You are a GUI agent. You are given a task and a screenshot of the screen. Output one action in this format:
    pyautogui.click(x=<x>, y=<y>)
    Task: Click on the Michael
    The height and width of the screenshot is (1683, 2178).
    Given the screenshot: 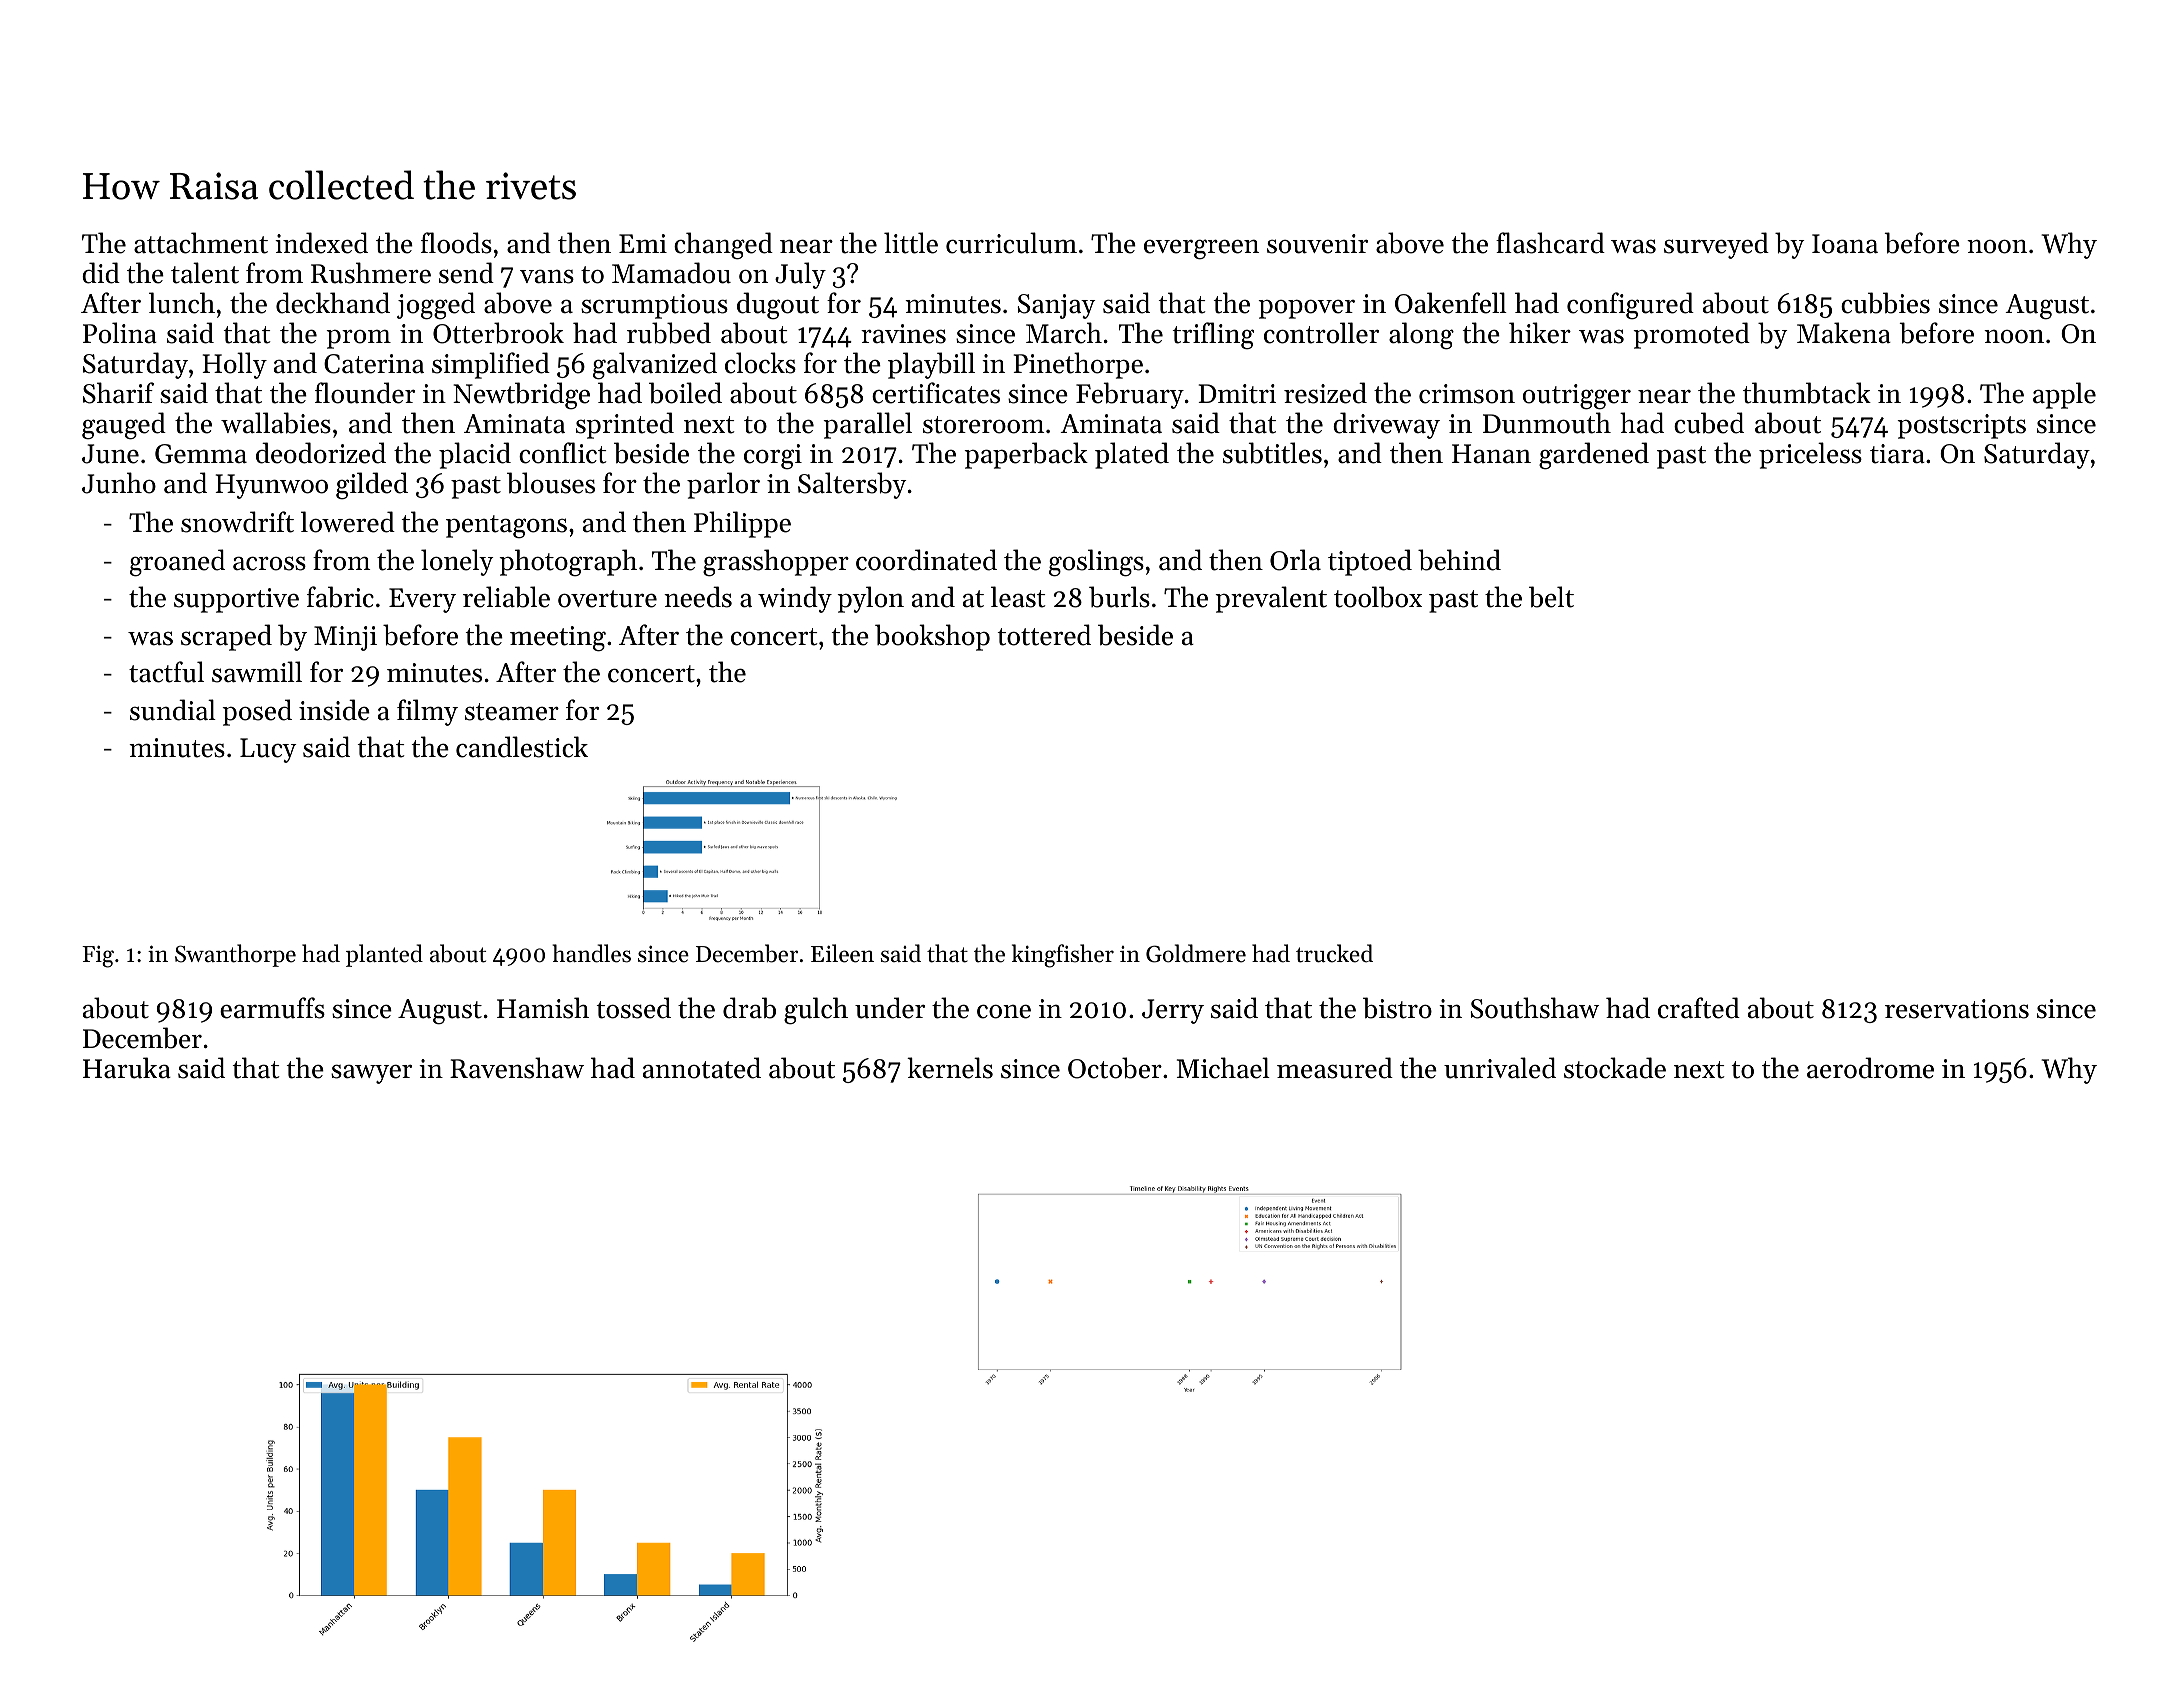 What is the action you would take?
    pyautogui.click(x=1223, y=1068)
